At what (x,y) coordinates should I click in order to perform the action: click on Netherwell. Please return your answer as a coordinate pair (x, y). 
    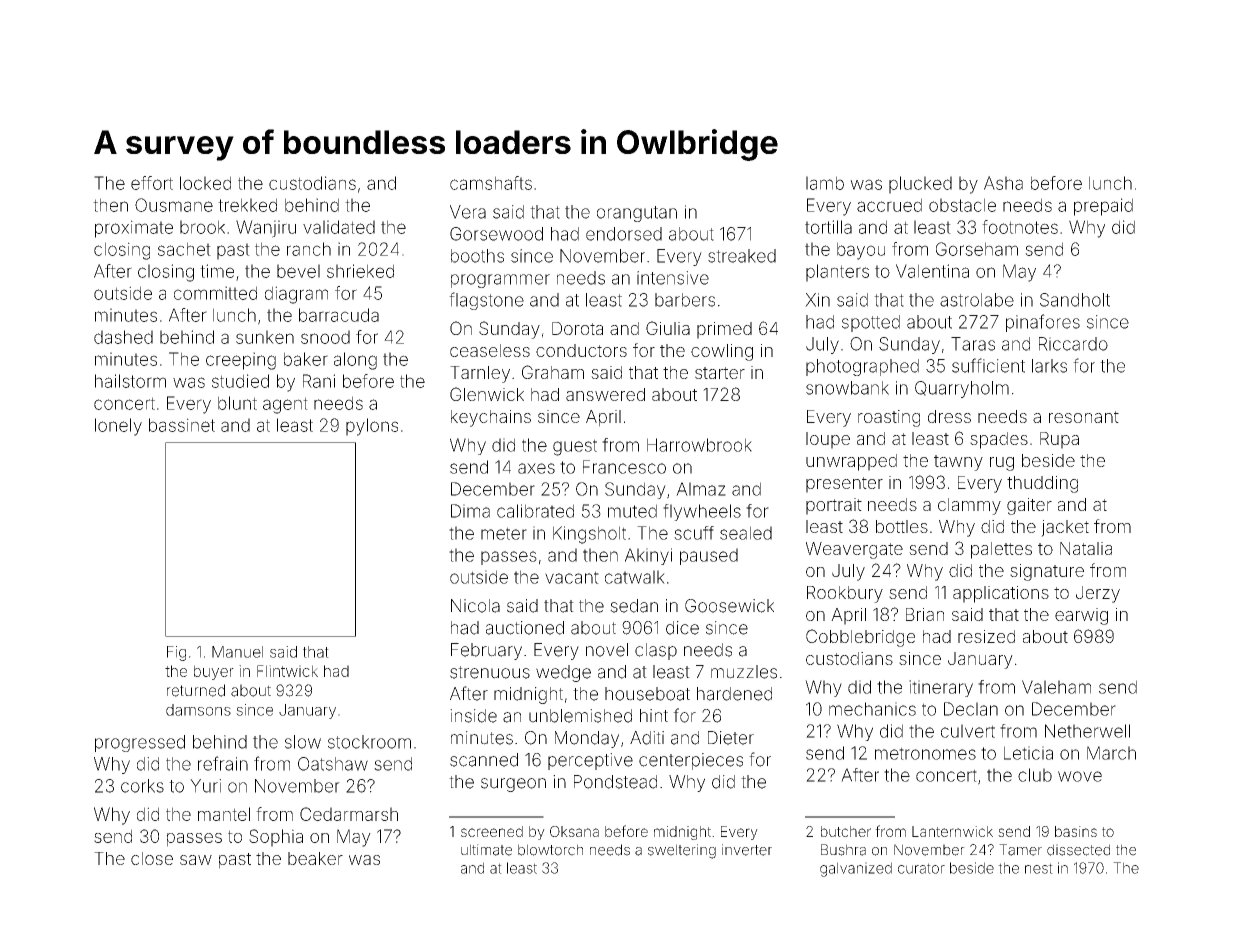
    Looking at the image, I should click on (1087, 731).
